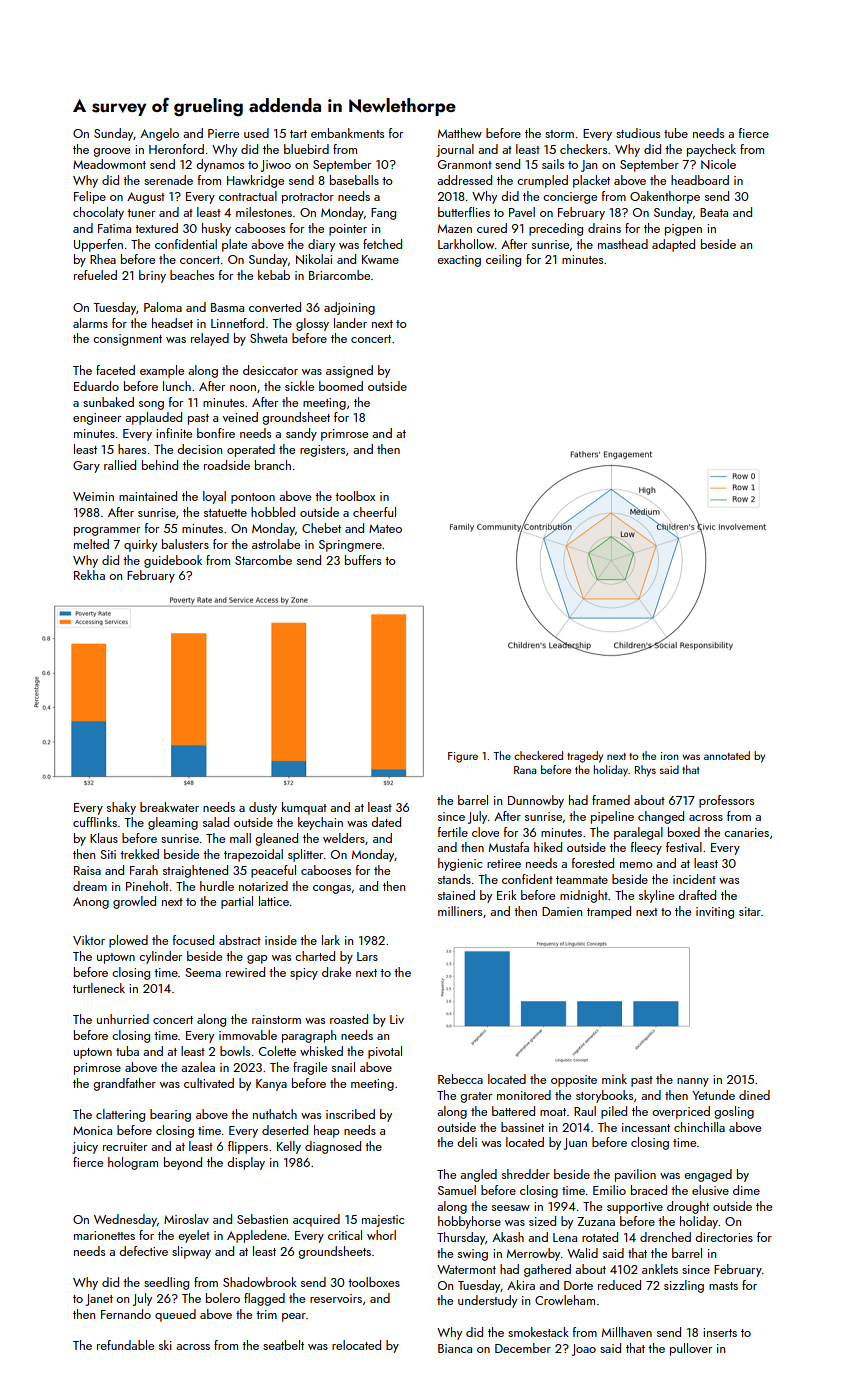  Describe the element at coordinates (350, 546) in the document. I see `Springmere` at that location.
